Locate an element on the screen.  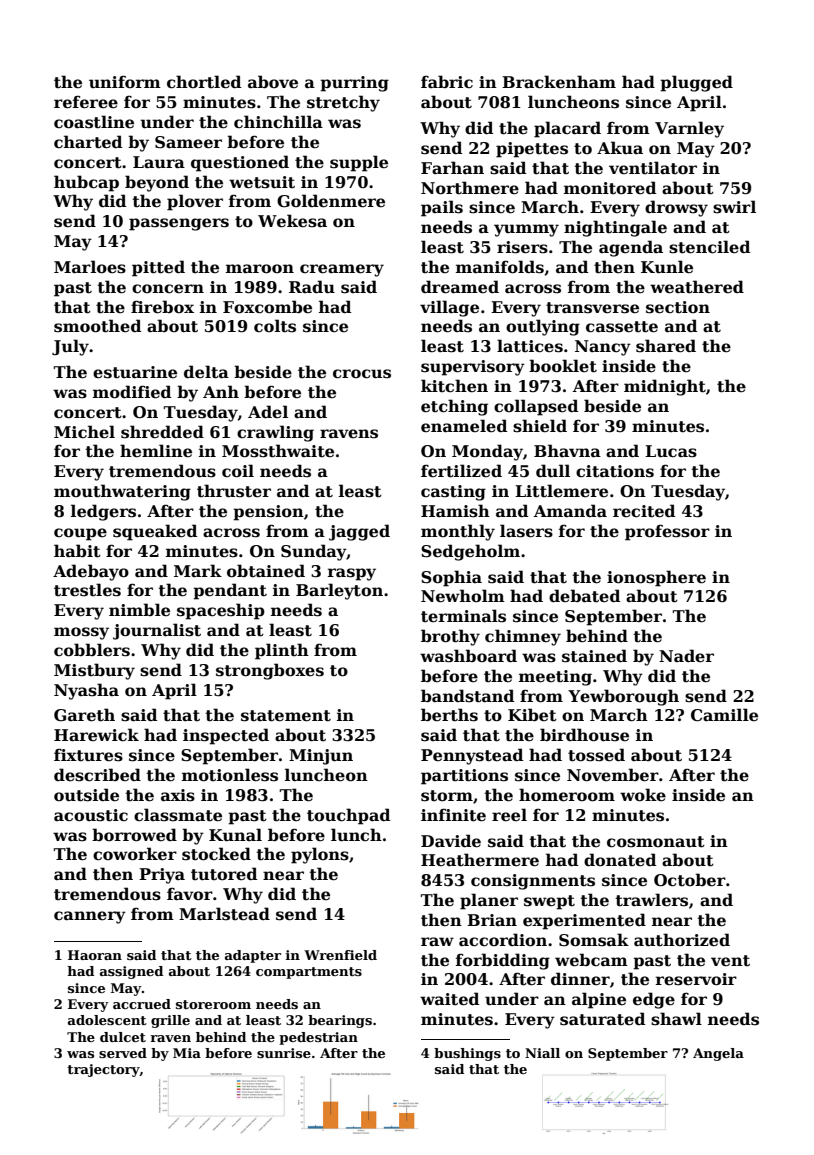
cannery is located at coordinates (90, 917).
